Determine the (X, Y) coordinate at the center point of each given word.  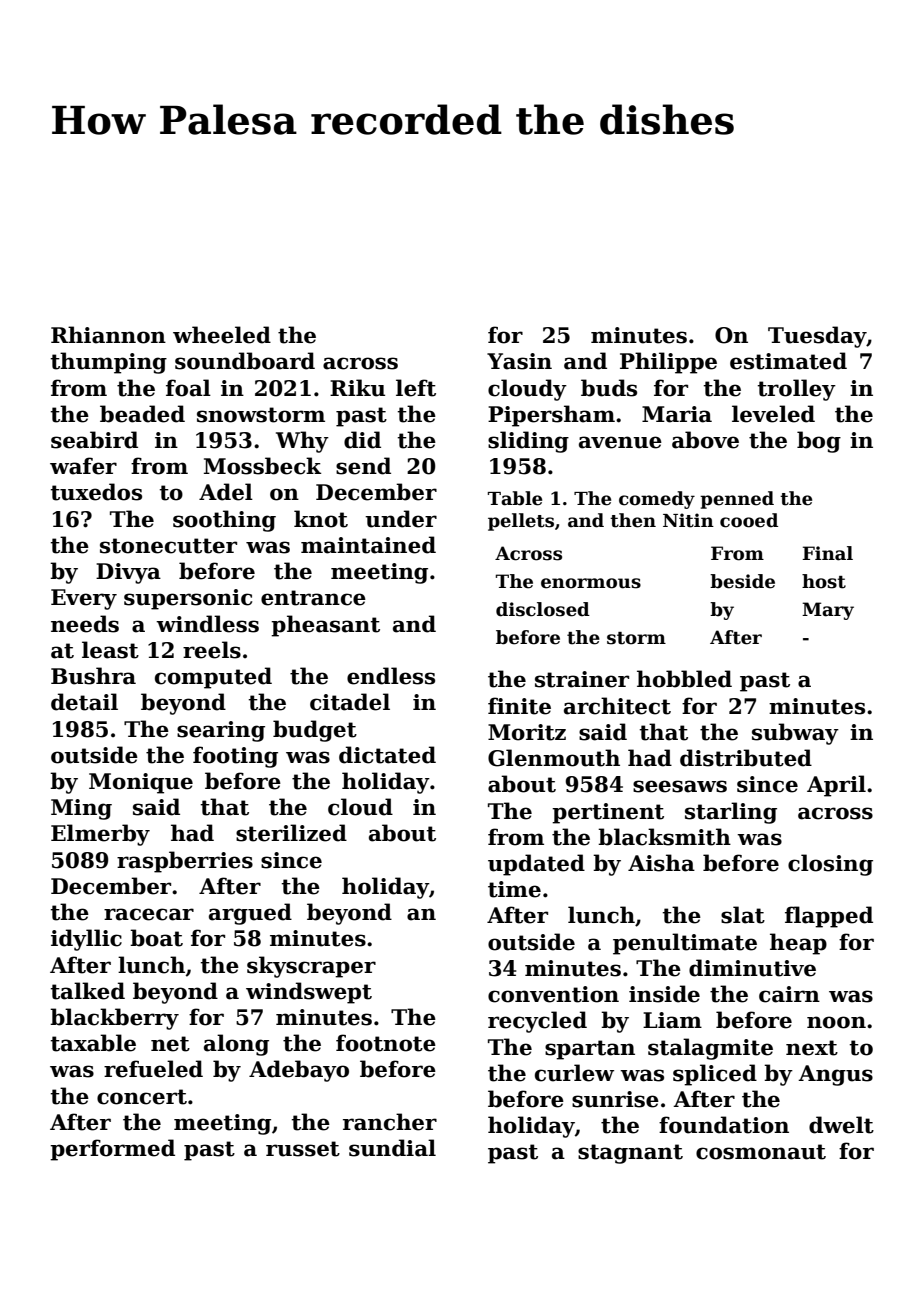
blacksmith (664, 837)
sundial (392, 1148)
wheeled (222, 335)
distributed (746, 758)
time (514, 889)
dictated (387, 755)
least (110, 650)
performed (112, 1150)
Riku (357, 388)
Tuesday (817, 337)
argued (250, 914)
